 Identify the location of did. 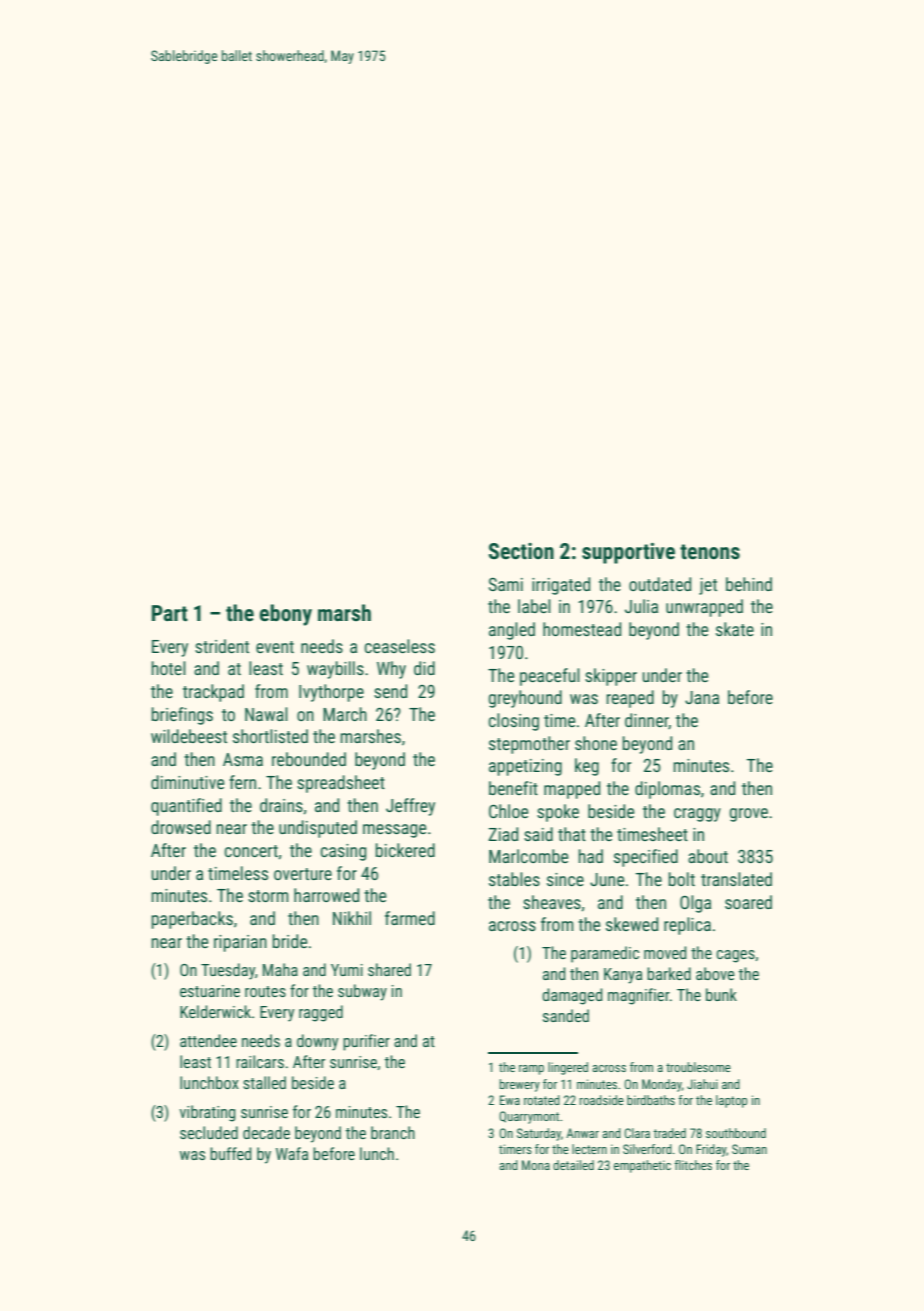
(424, 668).
